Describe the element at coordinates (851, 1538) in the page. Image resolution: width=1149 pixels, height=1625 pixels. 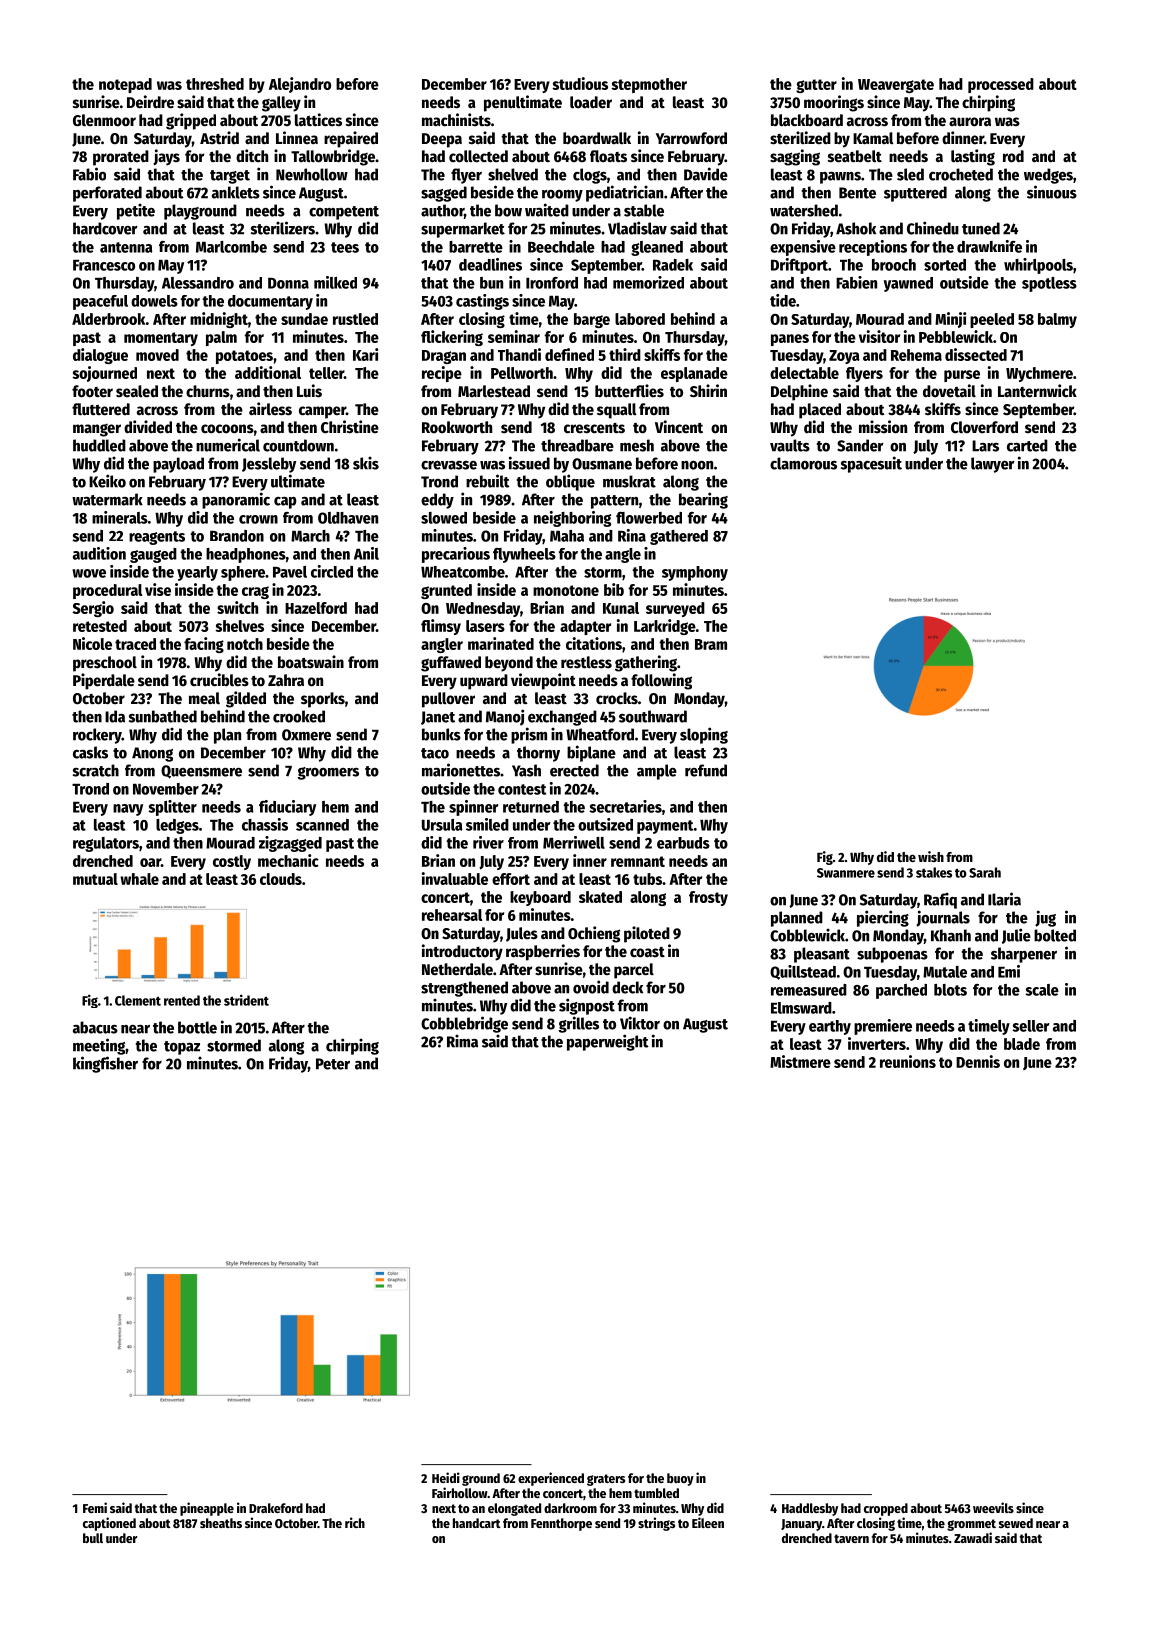
I see `tavern` at that location.
